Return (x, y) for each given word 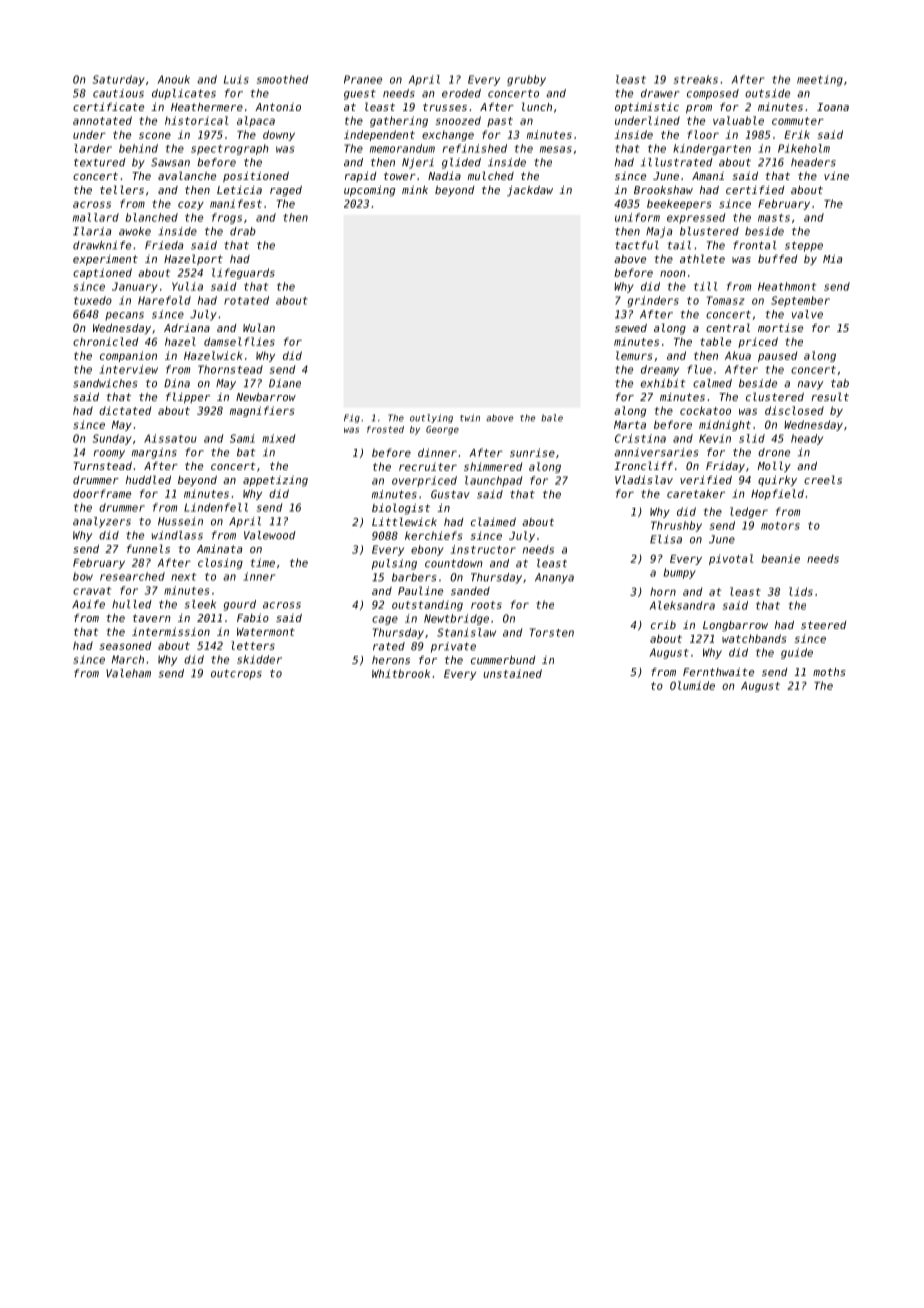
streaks (696, 79)
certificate (108, 106)
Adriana (187, 328)
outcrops (236, 674)
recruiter (428, 466)
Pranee (363, 79)
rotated (246, 300)
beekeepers (679, 204)
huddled (148, 479)
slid (752, 438)
